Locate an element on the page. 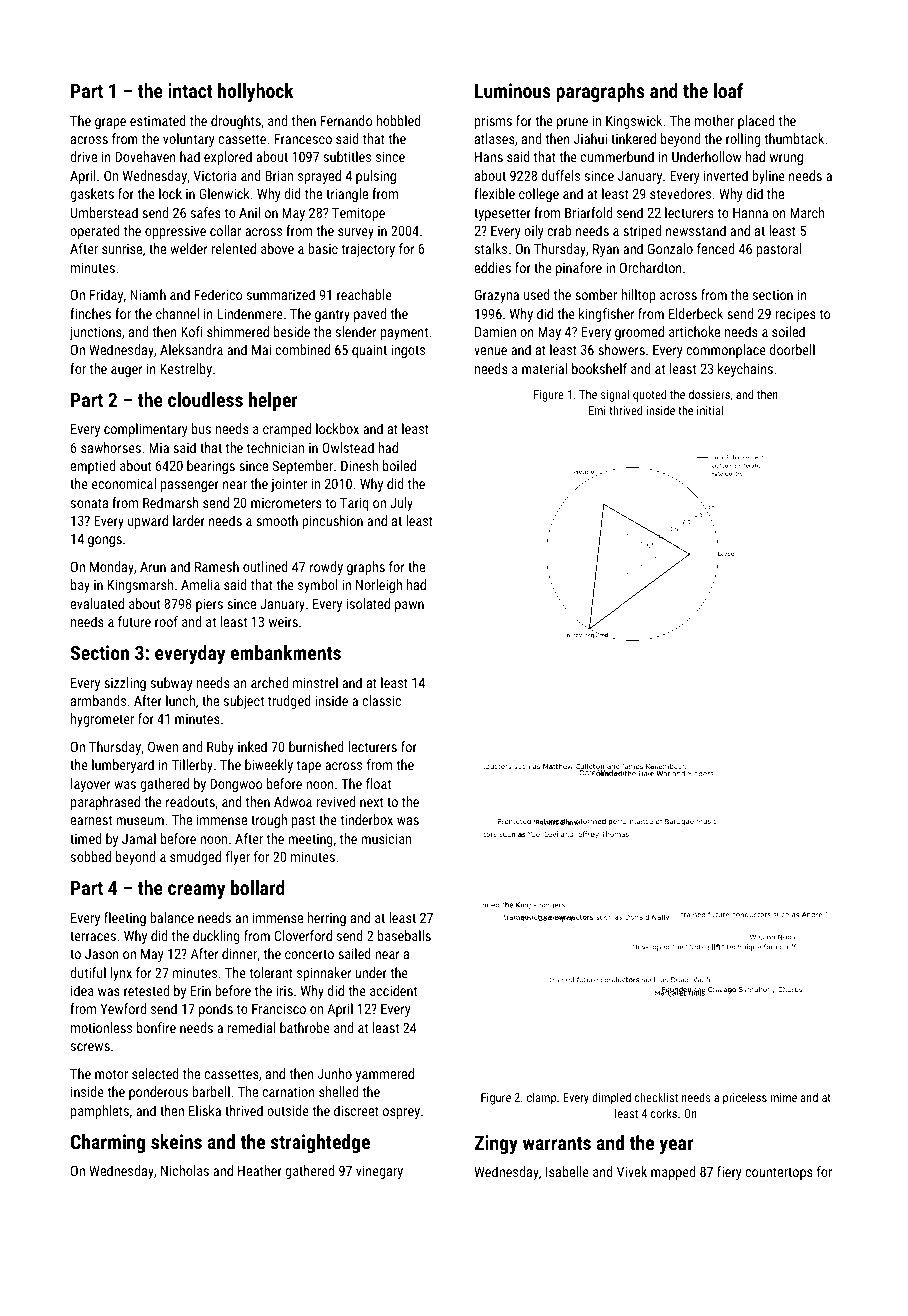 The height and width of the image is (1316, 908). gaskets is located at coordinates (92, 195).
